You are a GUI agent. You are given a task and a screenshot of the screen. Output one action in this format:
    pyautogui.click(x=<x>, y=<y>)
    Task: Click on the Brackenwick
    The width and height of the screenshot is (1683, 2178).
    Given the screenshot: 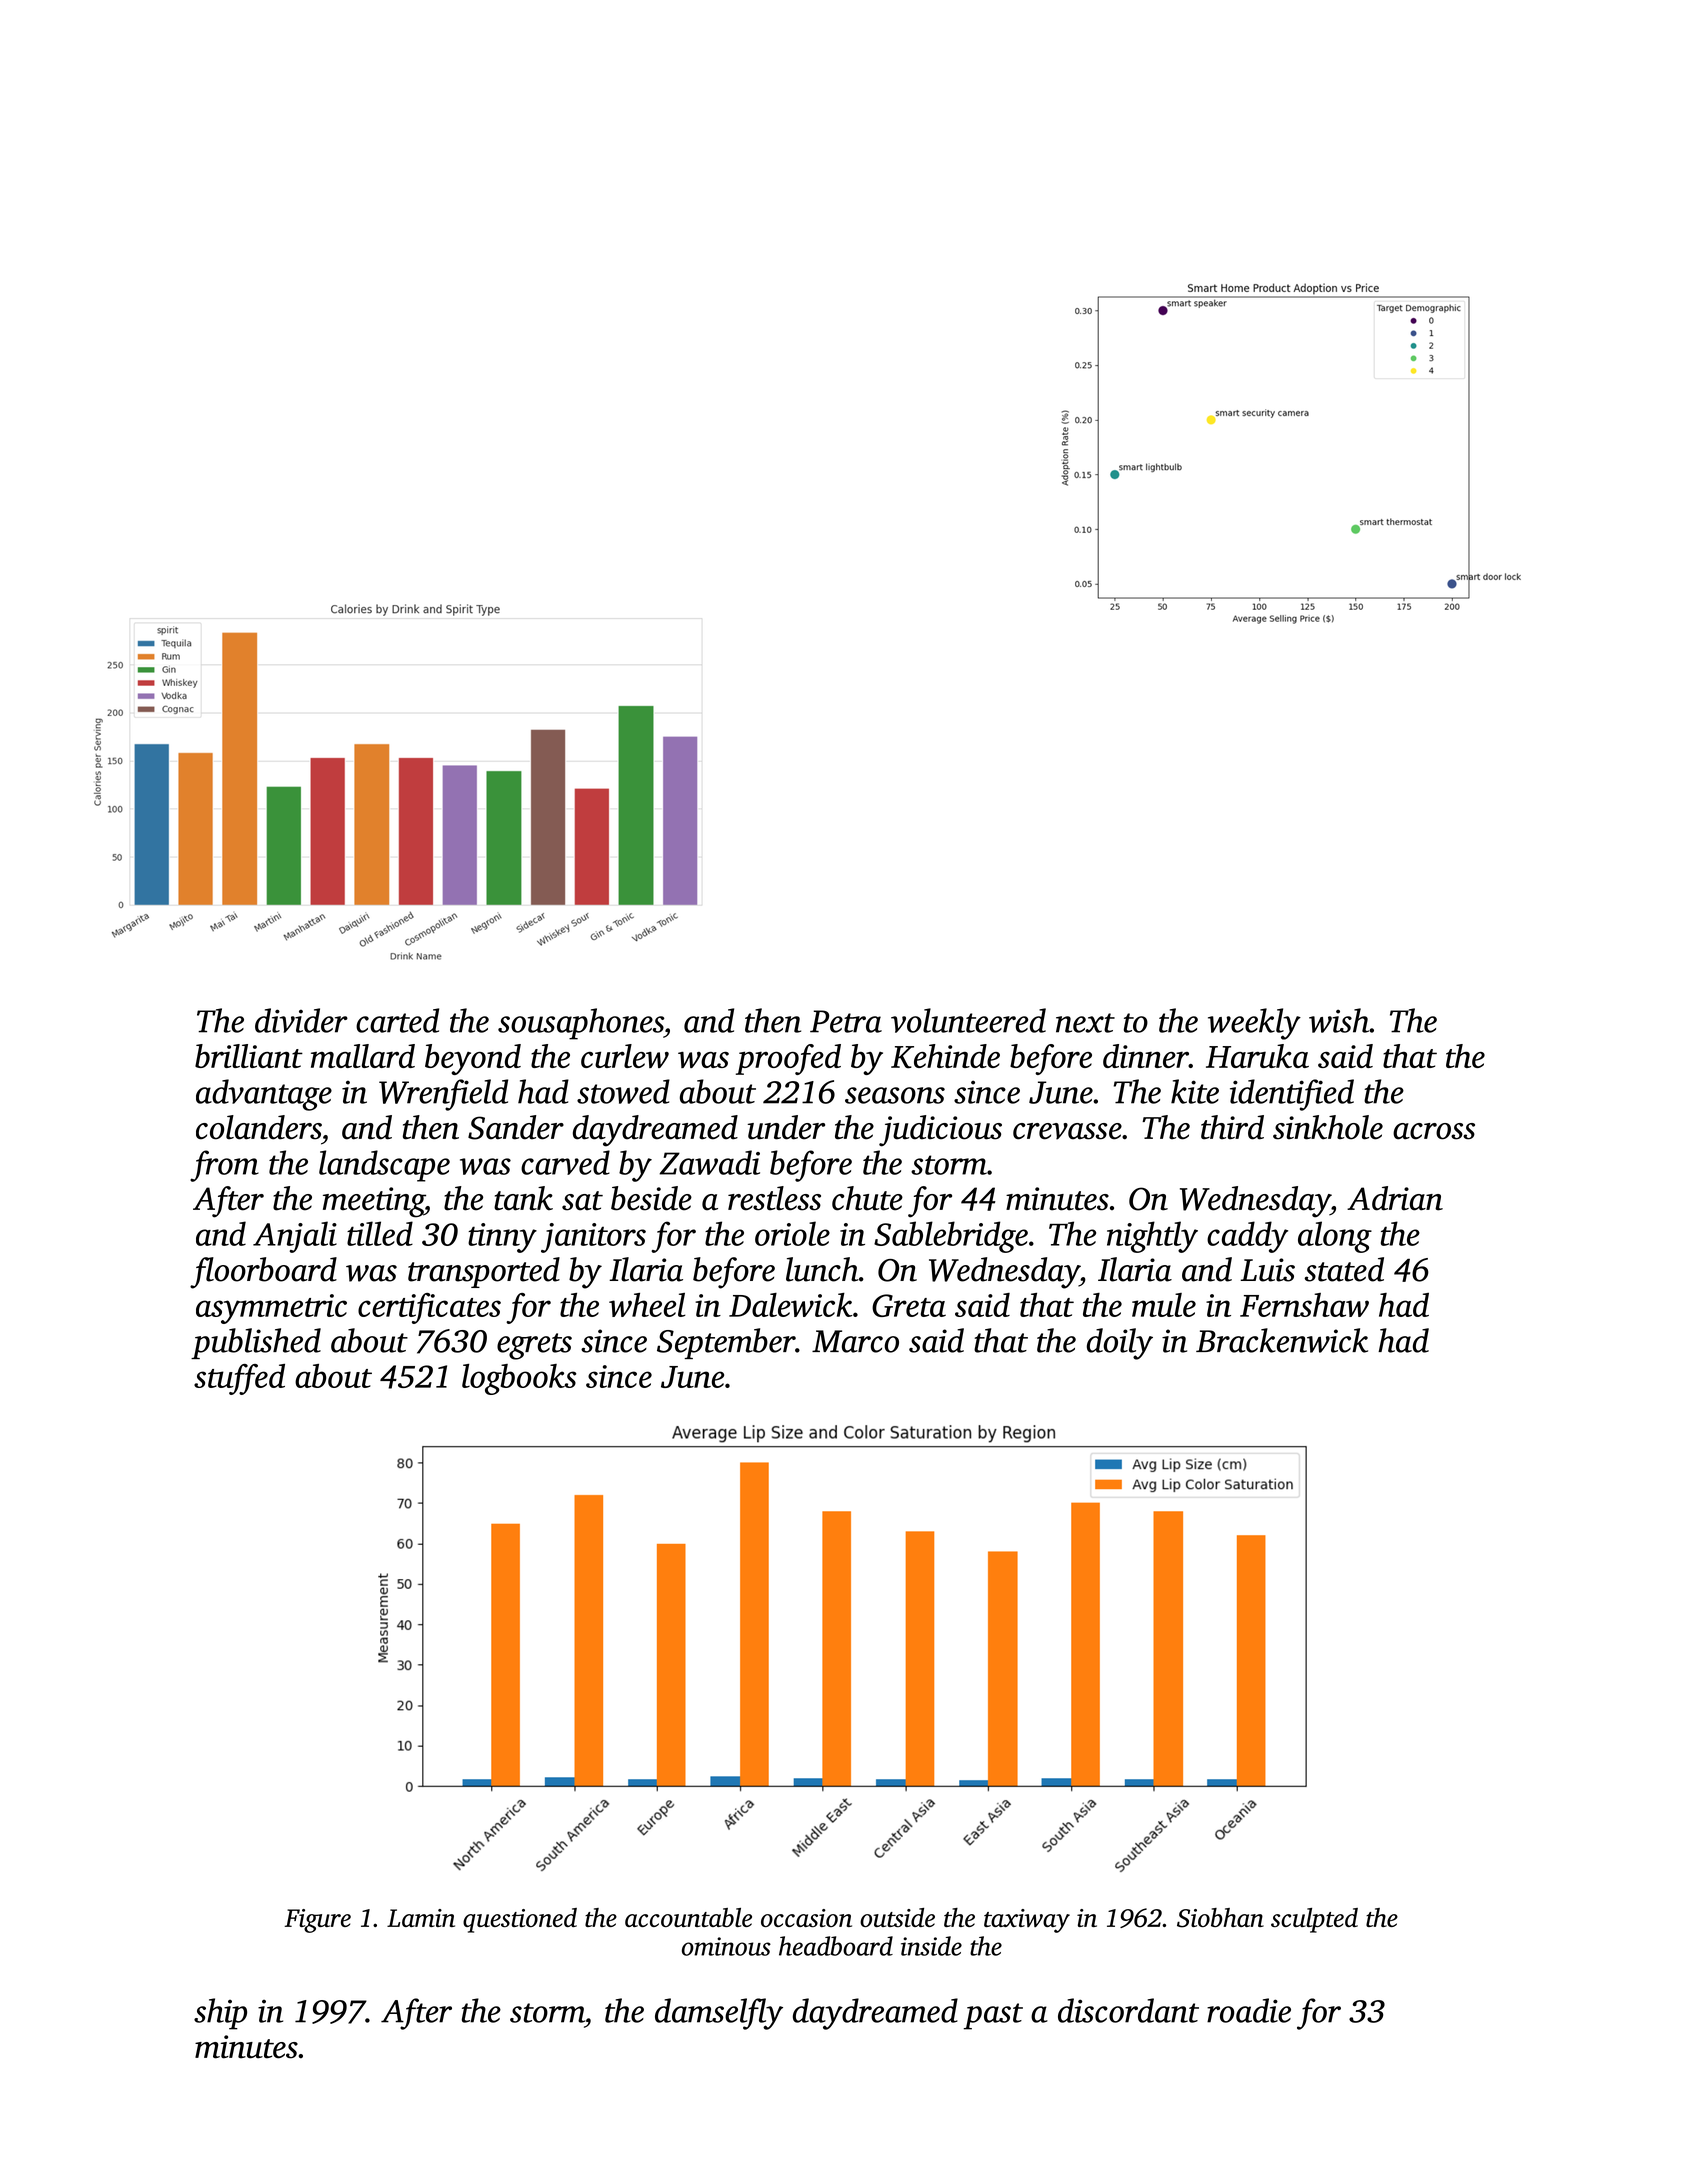 What is the action you would take?
    pyautogui.click(x=1282, y=1340)
